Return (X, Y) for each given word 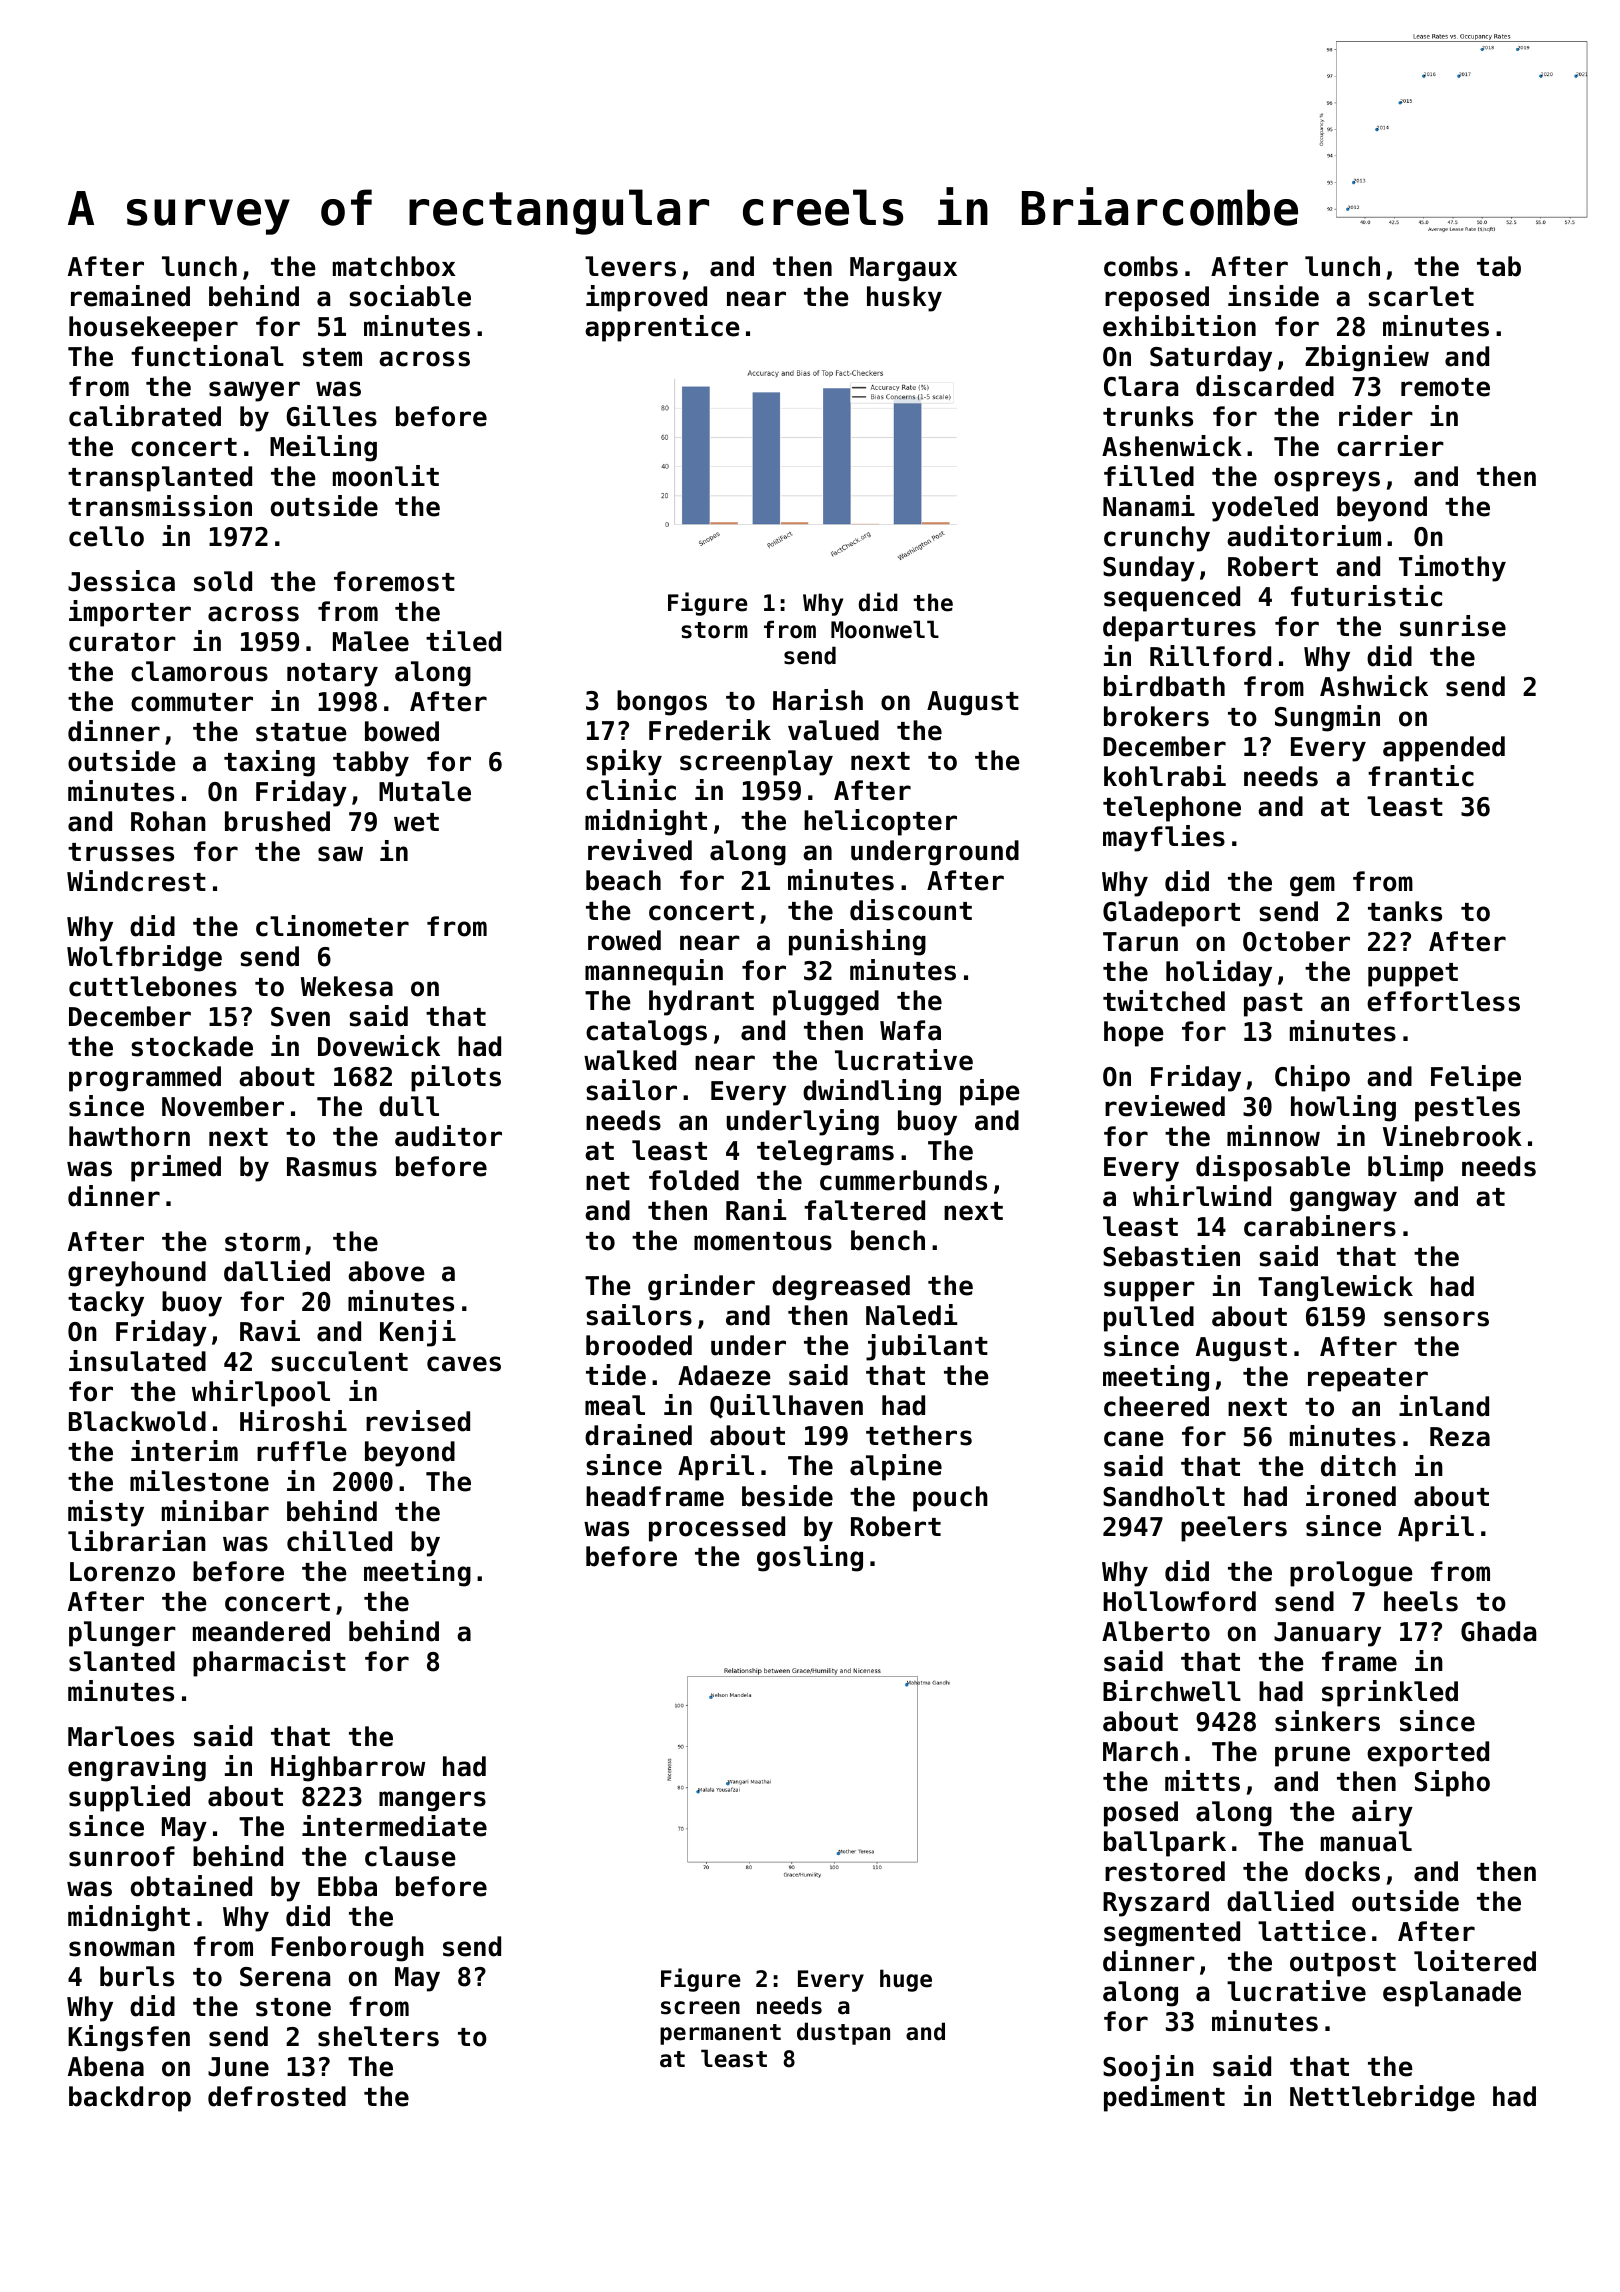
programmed (145, 1079)
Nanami (1149, 506)
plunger (122, 1634)
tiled (463, 641)
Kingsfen (129, 2038)
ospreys (1327, 481)
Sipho (1452, 1783)
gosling (810, 1558)
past (1273, 1005)
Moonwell (885, 629)
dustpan (843, 2033)
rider (1376, 416)
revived (640, 850)
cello (106, 536)
